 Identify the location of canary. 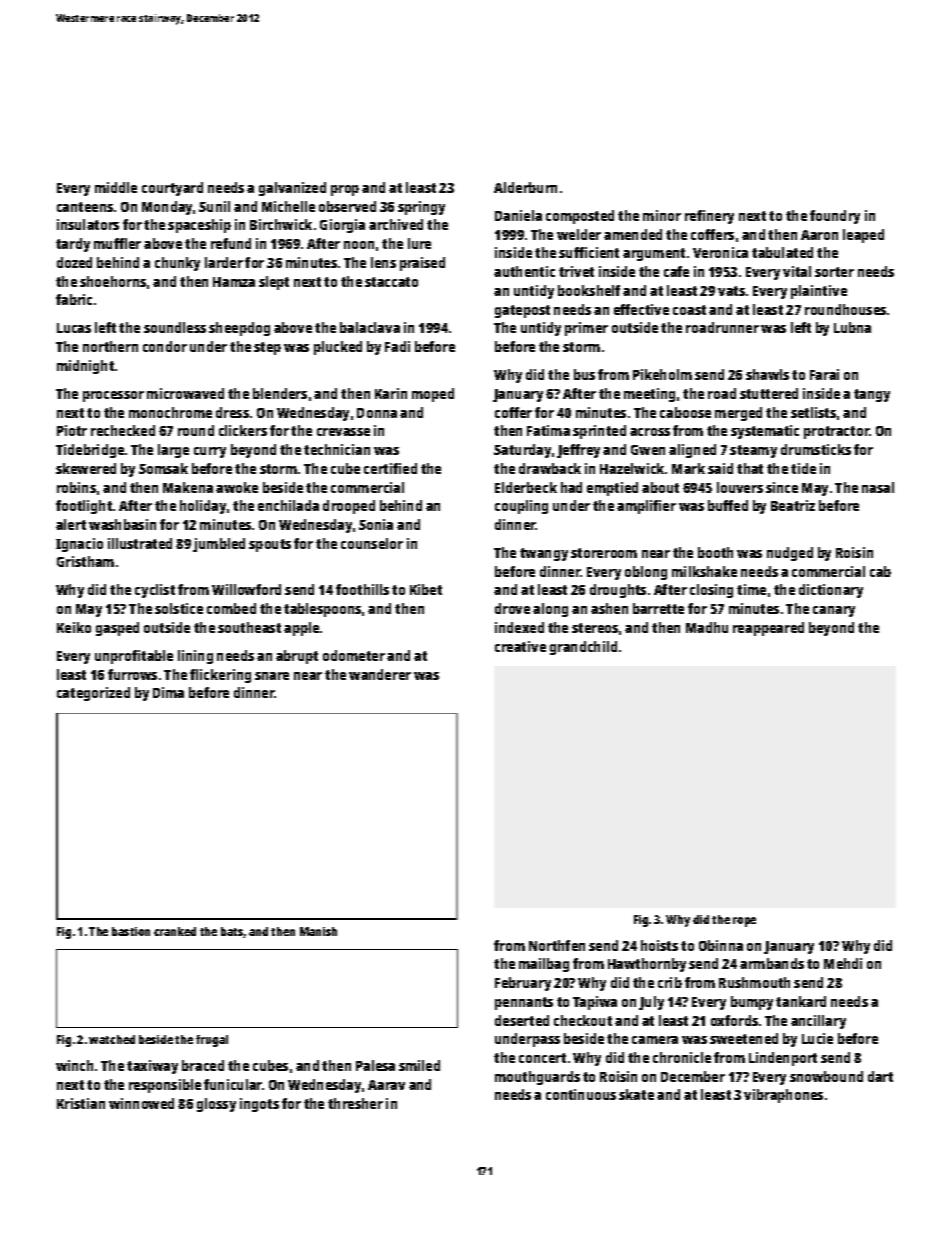
(834, 611).
